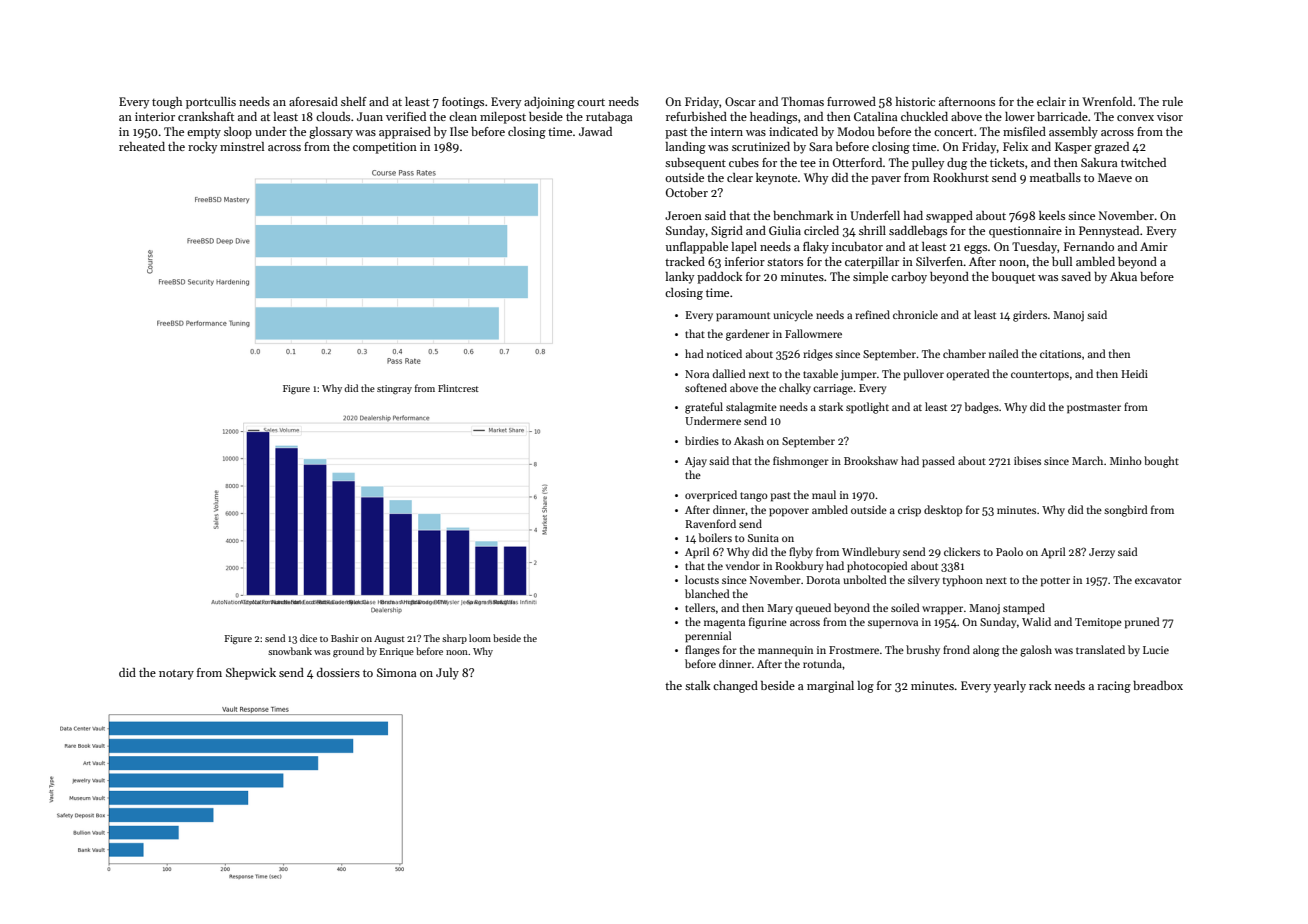  Describe the element at coordinates (202, 148) in the screenshot. I see `rocky` at that location.
